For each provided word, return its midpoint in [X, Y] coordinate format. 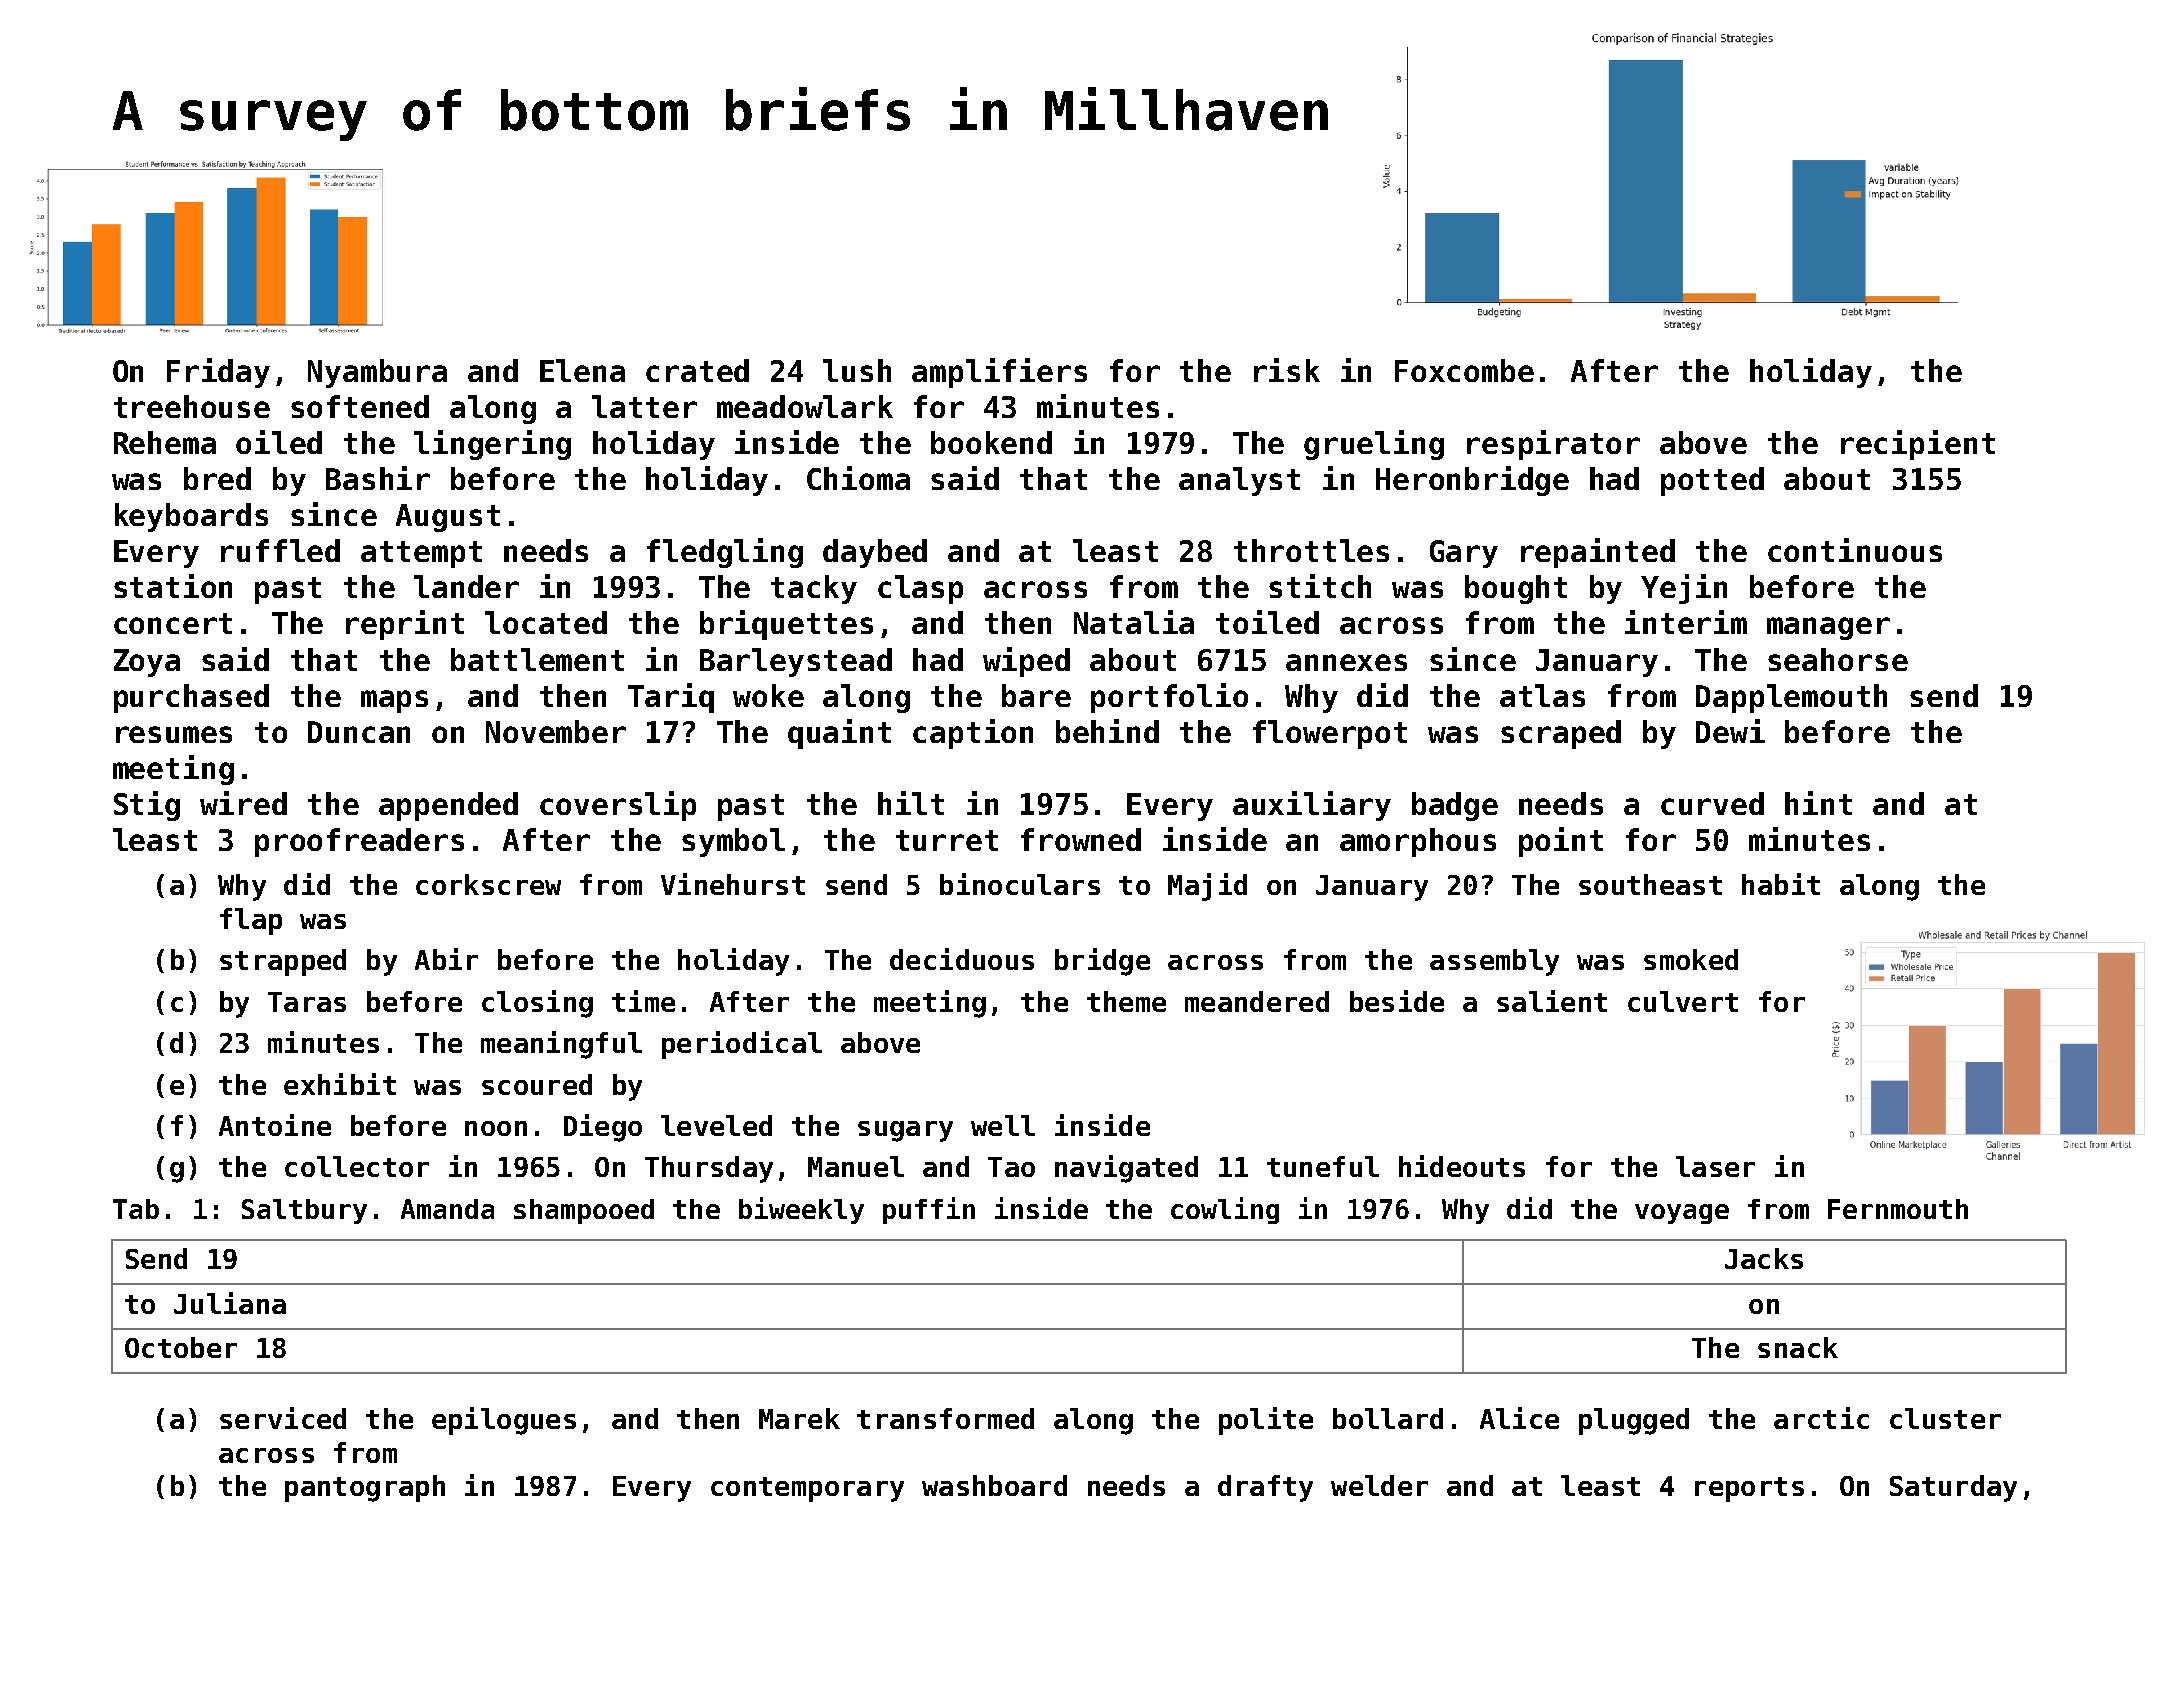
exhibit [340, 1084]
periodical [742, 1045]
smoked [1691, 959]
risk [1287, 370]
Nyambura [377, 373]
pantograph [365, 1488]
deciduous [962, 959]
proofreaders [359, 842]
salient [1552, 1001]
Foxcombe [1464, 370]
